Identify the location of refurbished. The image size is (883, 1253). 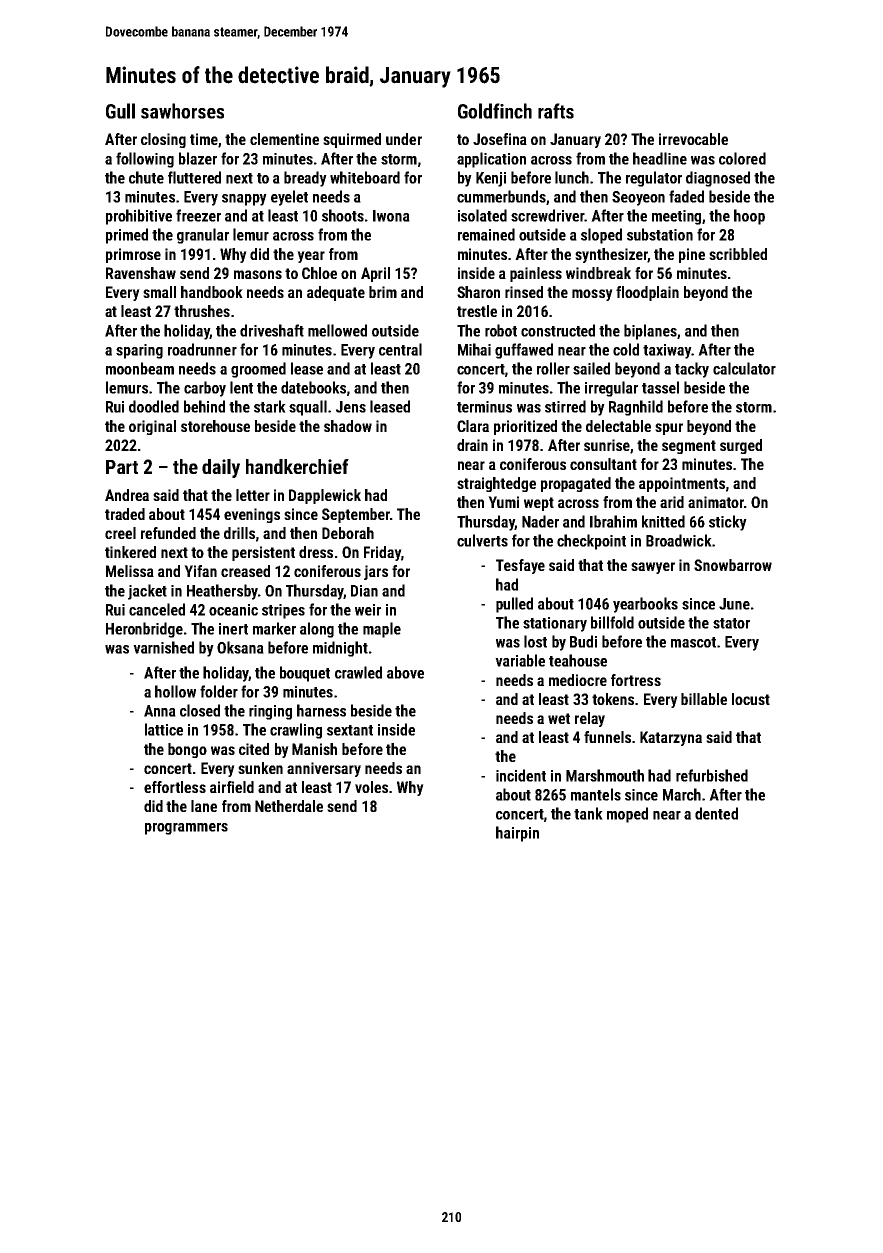
(712, 775).
